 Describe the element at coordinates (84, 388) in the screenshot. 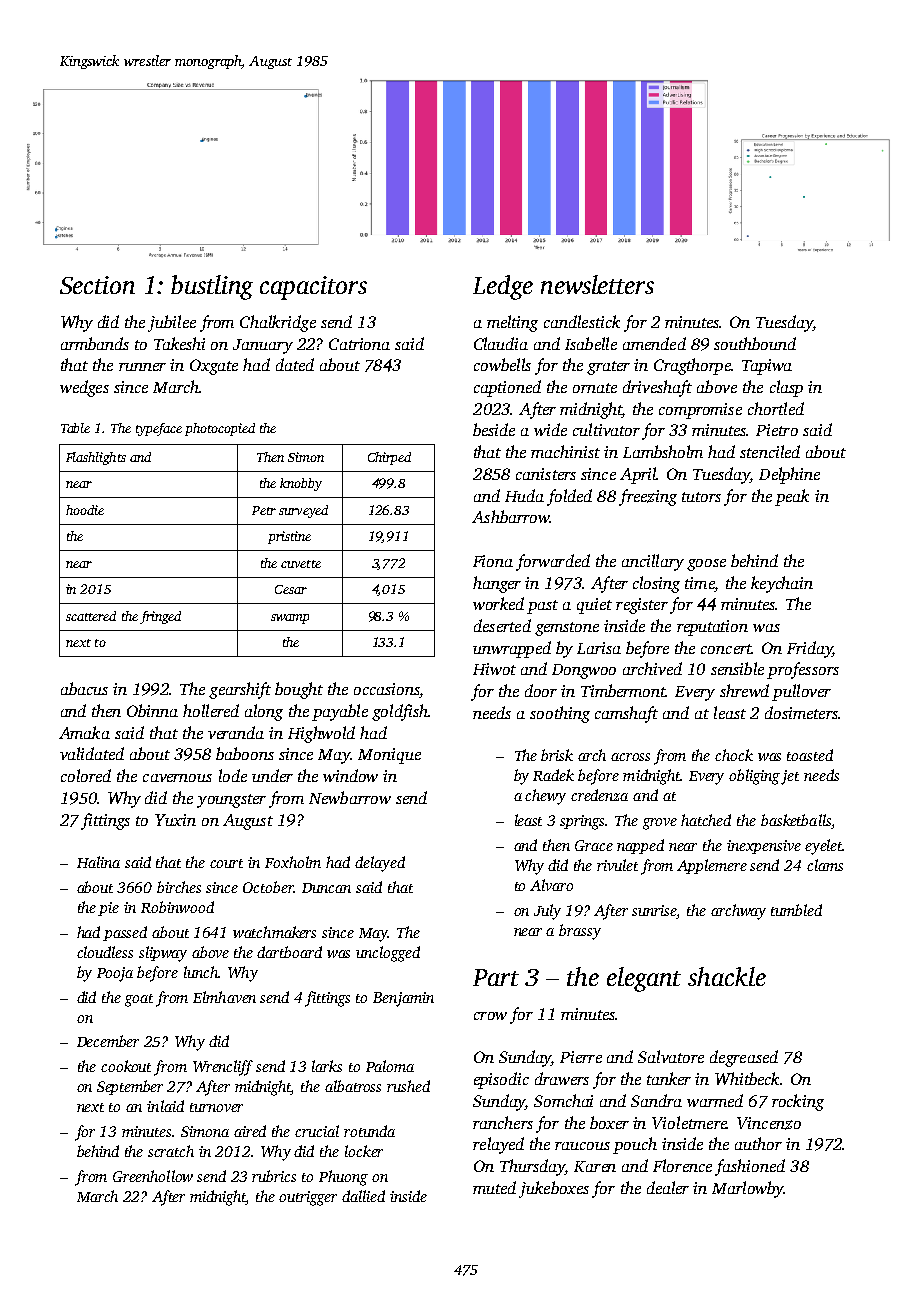

I see `wedges` at that location.
